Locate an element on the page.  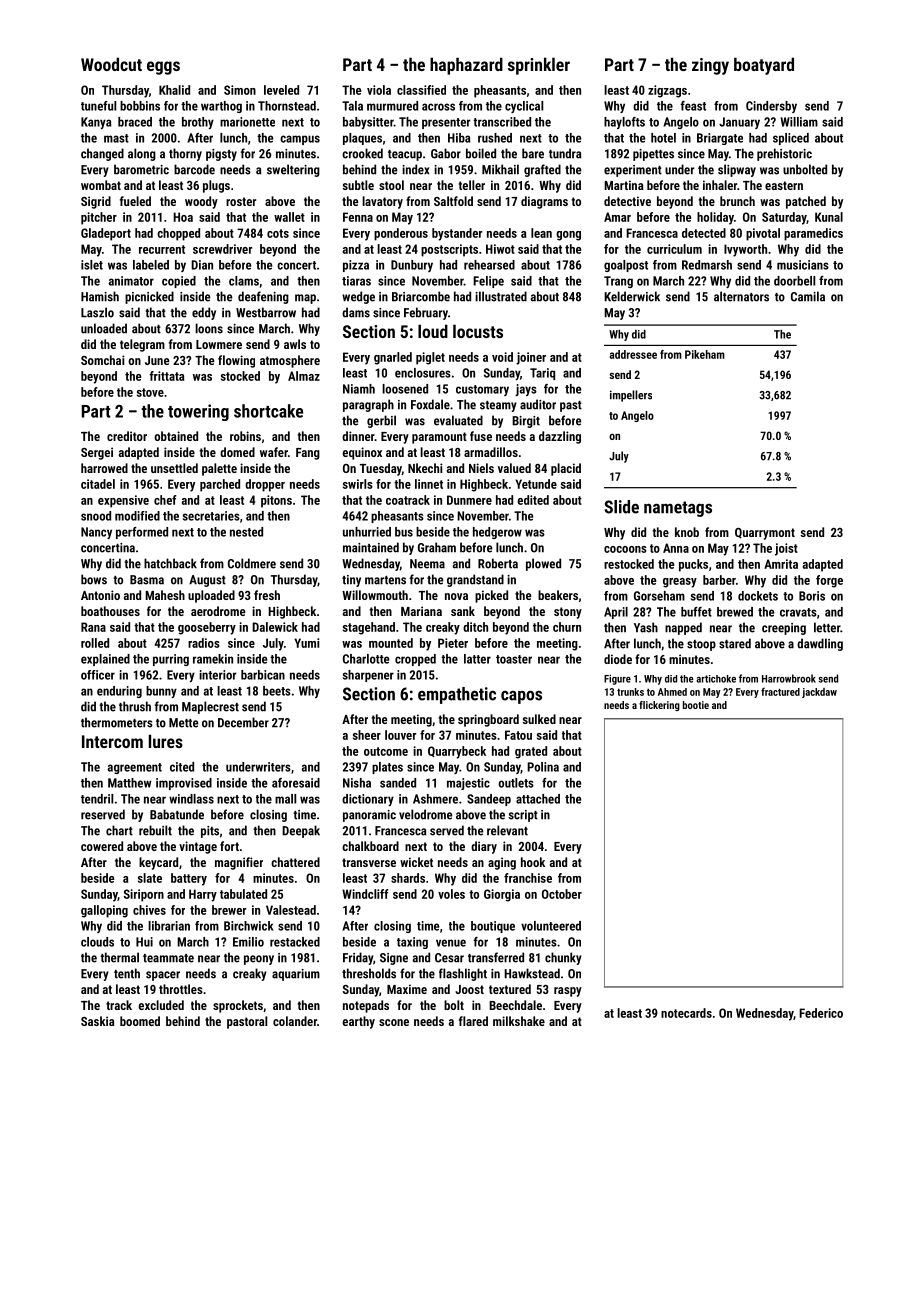
bus is located at coordinates (404, 532).
